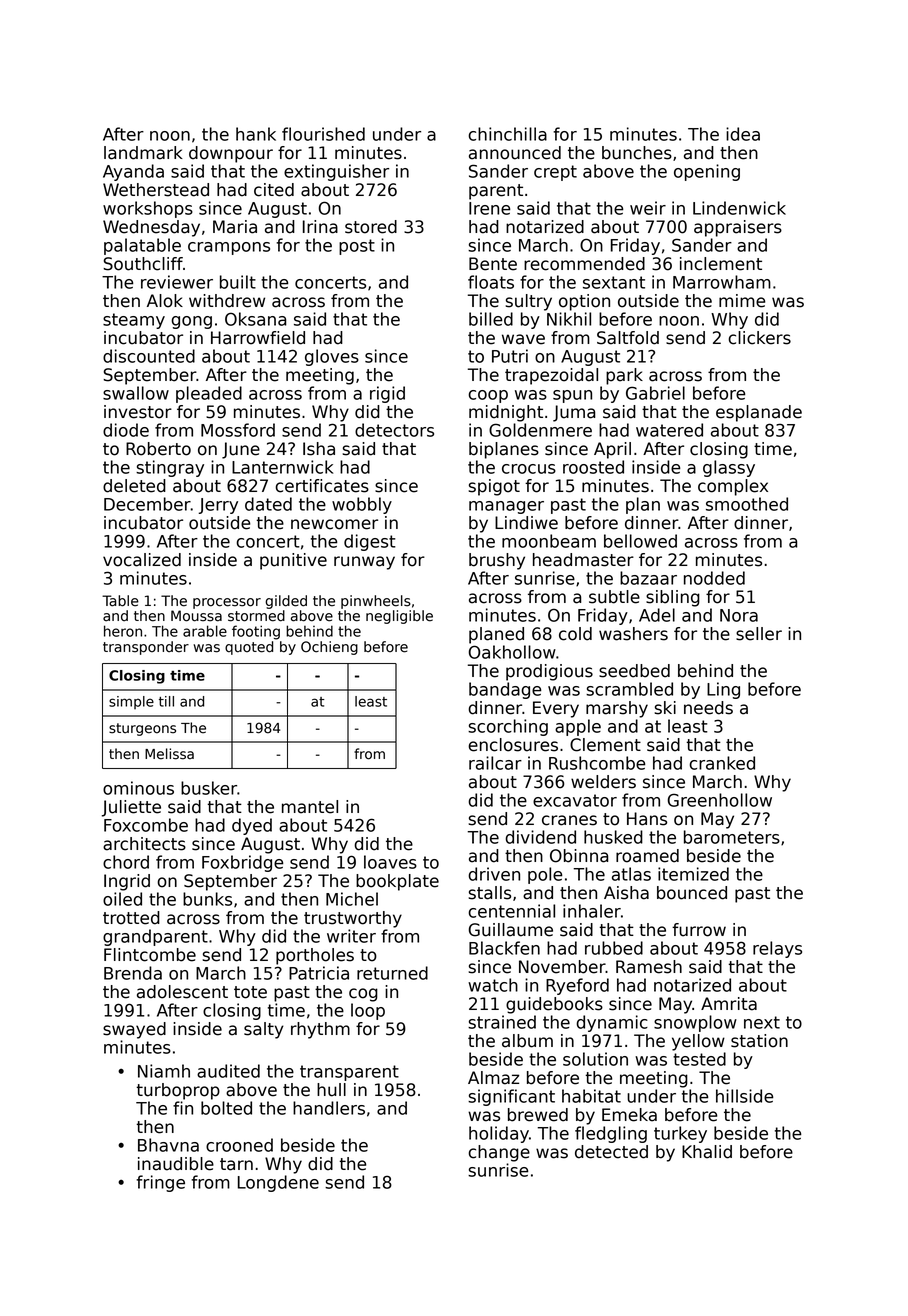 Image resolution: width=908 pixels, height=1316 pixels. What do you see at coordinates (368, 1011) in the screenshot?
I see `loop` at bounding box center [368, 1011].
